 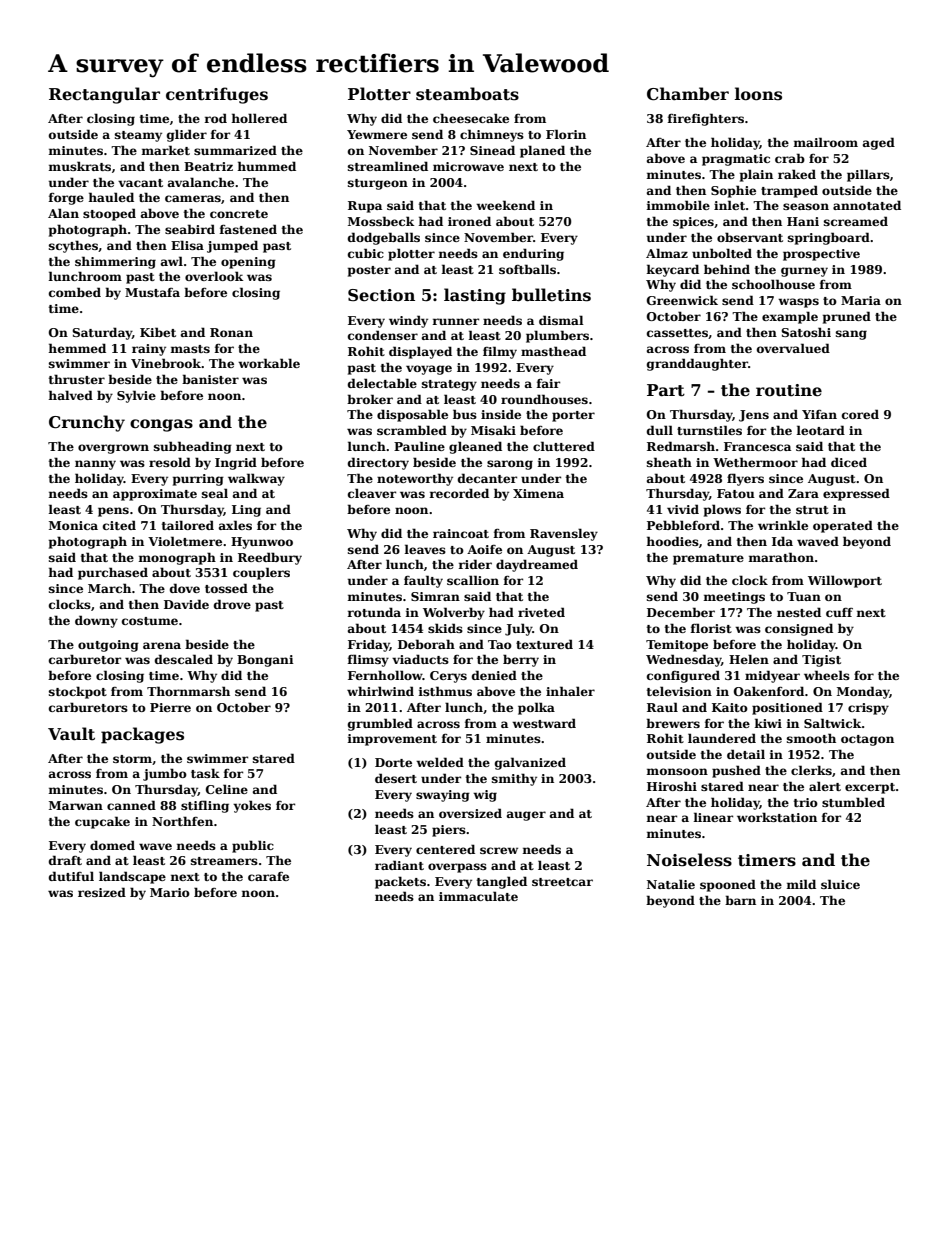 What do you see at coordinates (677, 333) in the screenshot?
I see `cassettes` at bounding box center [677, 333].
